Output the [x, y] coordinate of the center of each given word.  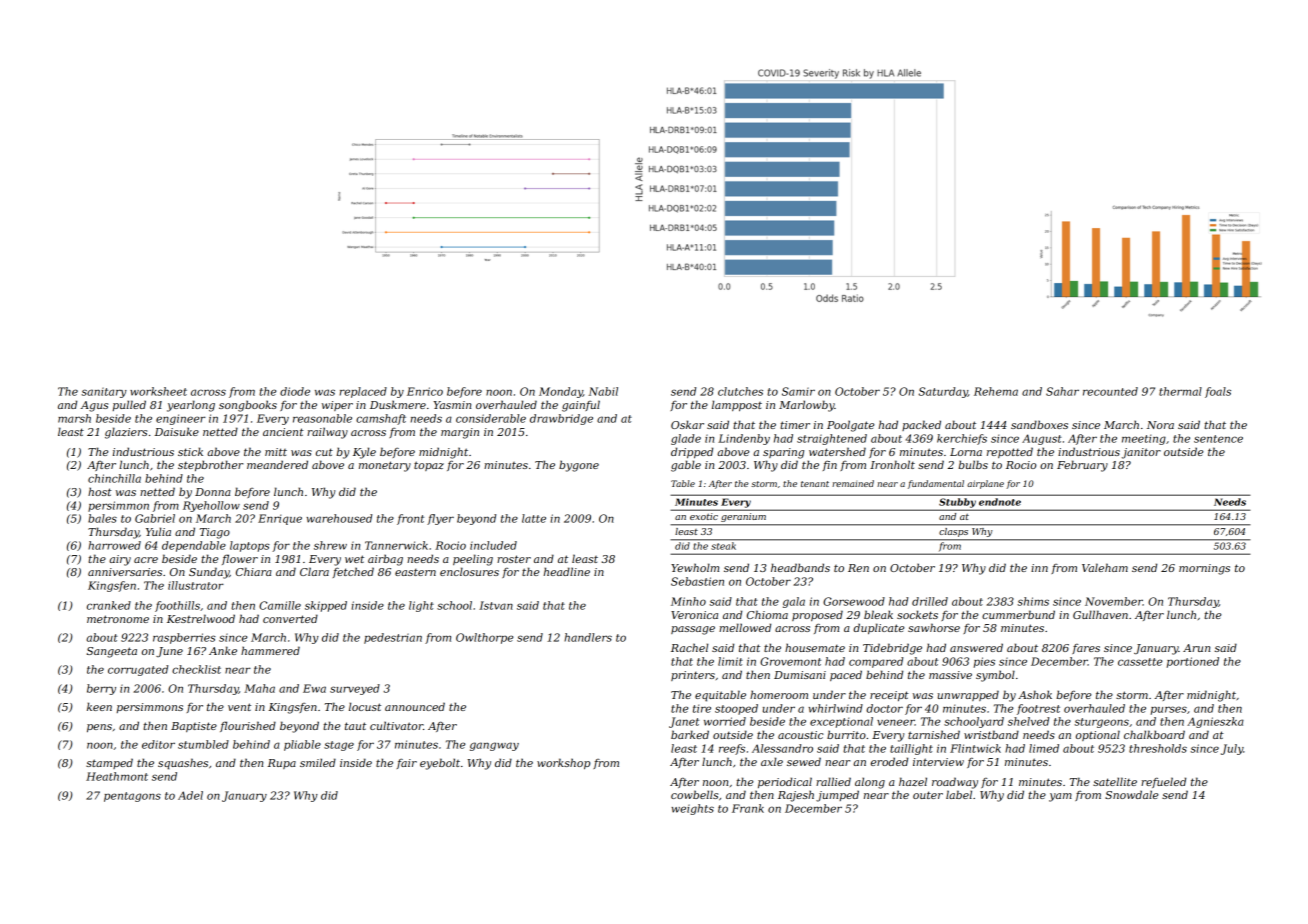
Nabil [603, 391]
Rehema [996, 391]
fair [407, 764]
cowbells [694, 794]
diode [295, 391]
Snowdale [1132, 794]
